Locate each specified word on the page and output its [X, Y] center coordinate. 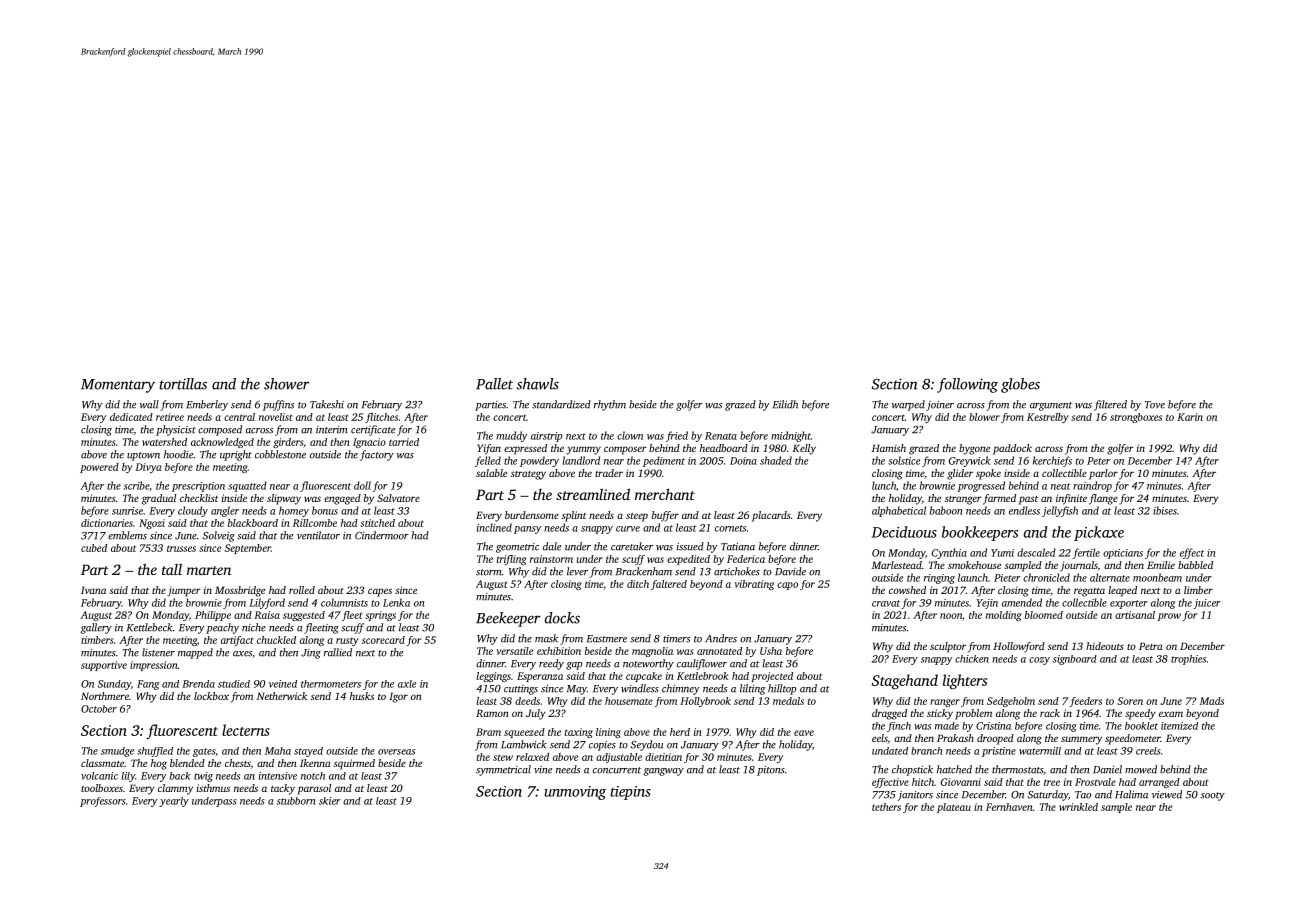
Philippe [213, 616]
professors [103, 802]
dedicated [131, 417]
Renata [721, 436]
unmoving [575, 793]
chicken [972, 659]
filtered [1110, 405]
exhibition [559, 651]
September [248, 549]
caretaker [632, 546]
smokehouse [974, 565]
